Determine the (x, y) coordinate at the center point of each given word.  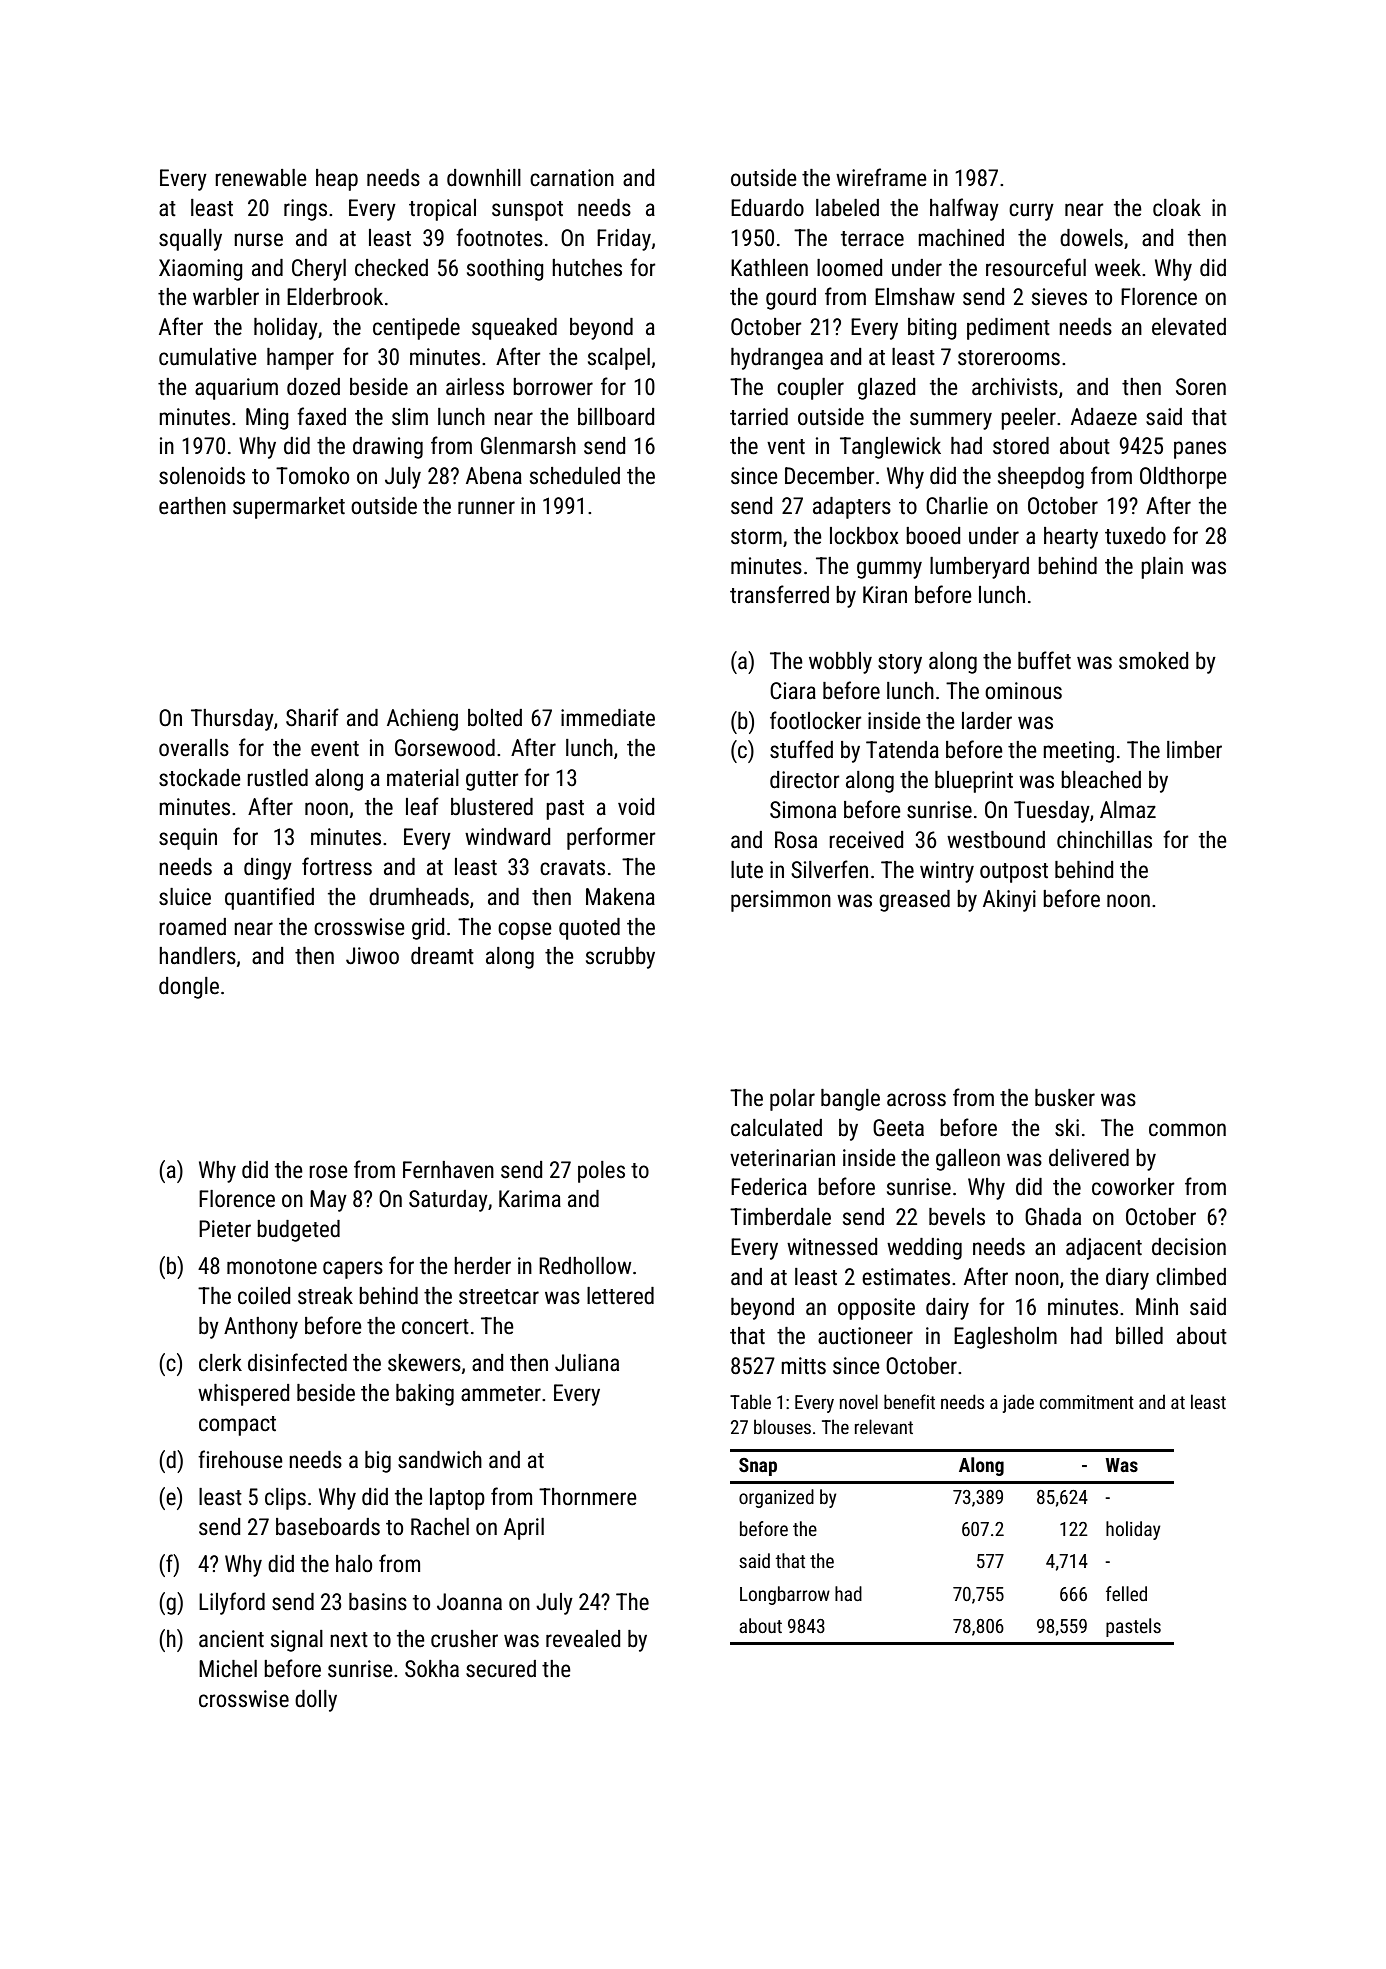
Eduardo (767, 208)
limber (1194, 750)
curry (1031, 212)
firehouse (240, 1459)
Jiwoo (372, 956)
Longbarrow (785, 1595)
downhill (484, 178)
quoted (589, 929)
